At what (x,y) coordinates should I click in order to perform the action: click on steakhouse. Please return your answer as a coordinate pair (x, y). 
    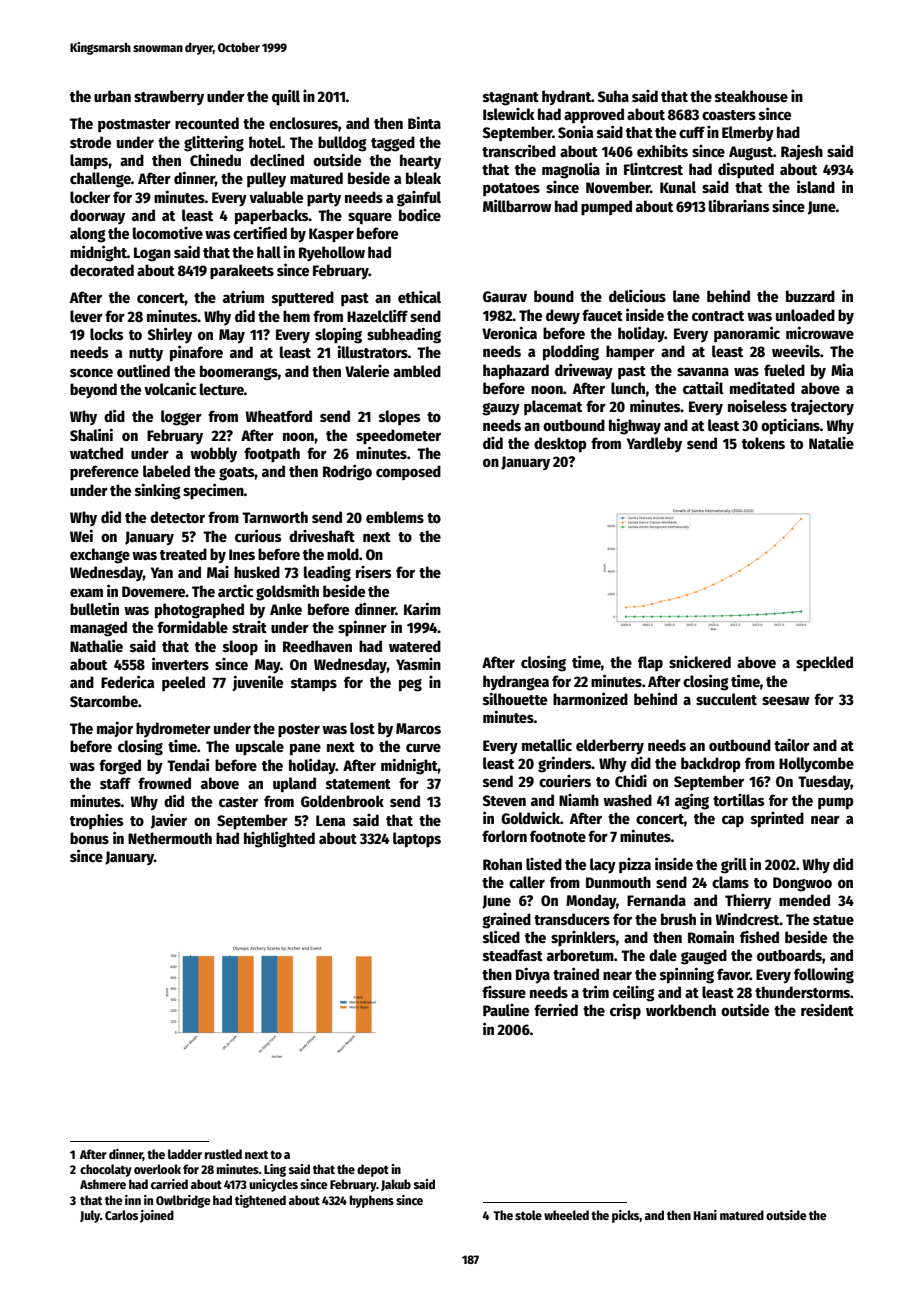
    Looking at the image, I should click on (751, 96).
